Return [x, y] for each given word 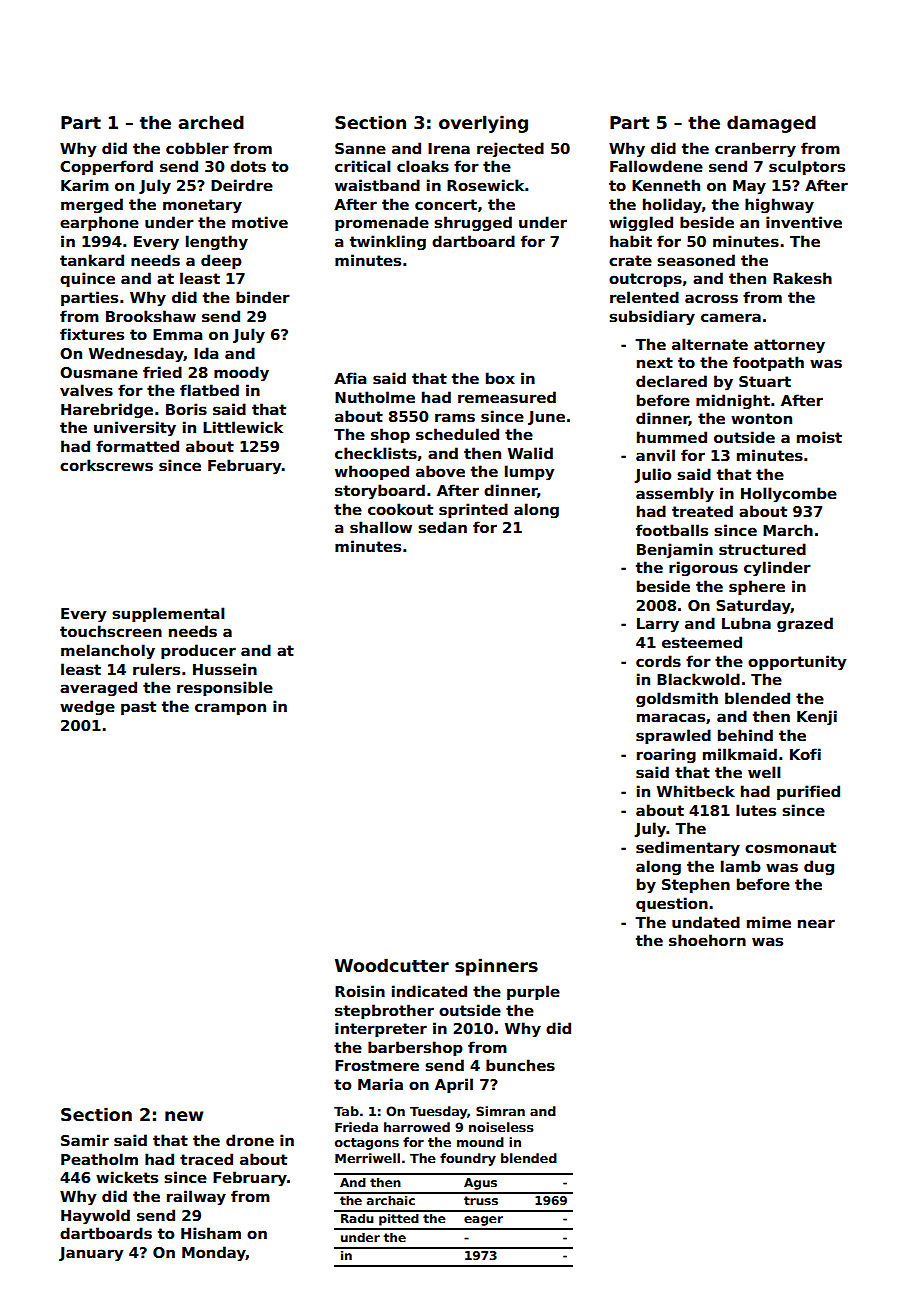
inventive [804, 222]
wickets [127, 1177]
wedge [87, 708]
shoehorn [707, 940]
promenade [382, 223]
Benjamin [675, 550]
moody [241, 374]
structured [762, 549]
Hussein [225, 669]
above [440, 471]
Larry [658, 625]
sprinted [473, 510]
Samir [85, 1140]
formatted [137, 446]
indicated [429, 991]
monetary [202, 206]
